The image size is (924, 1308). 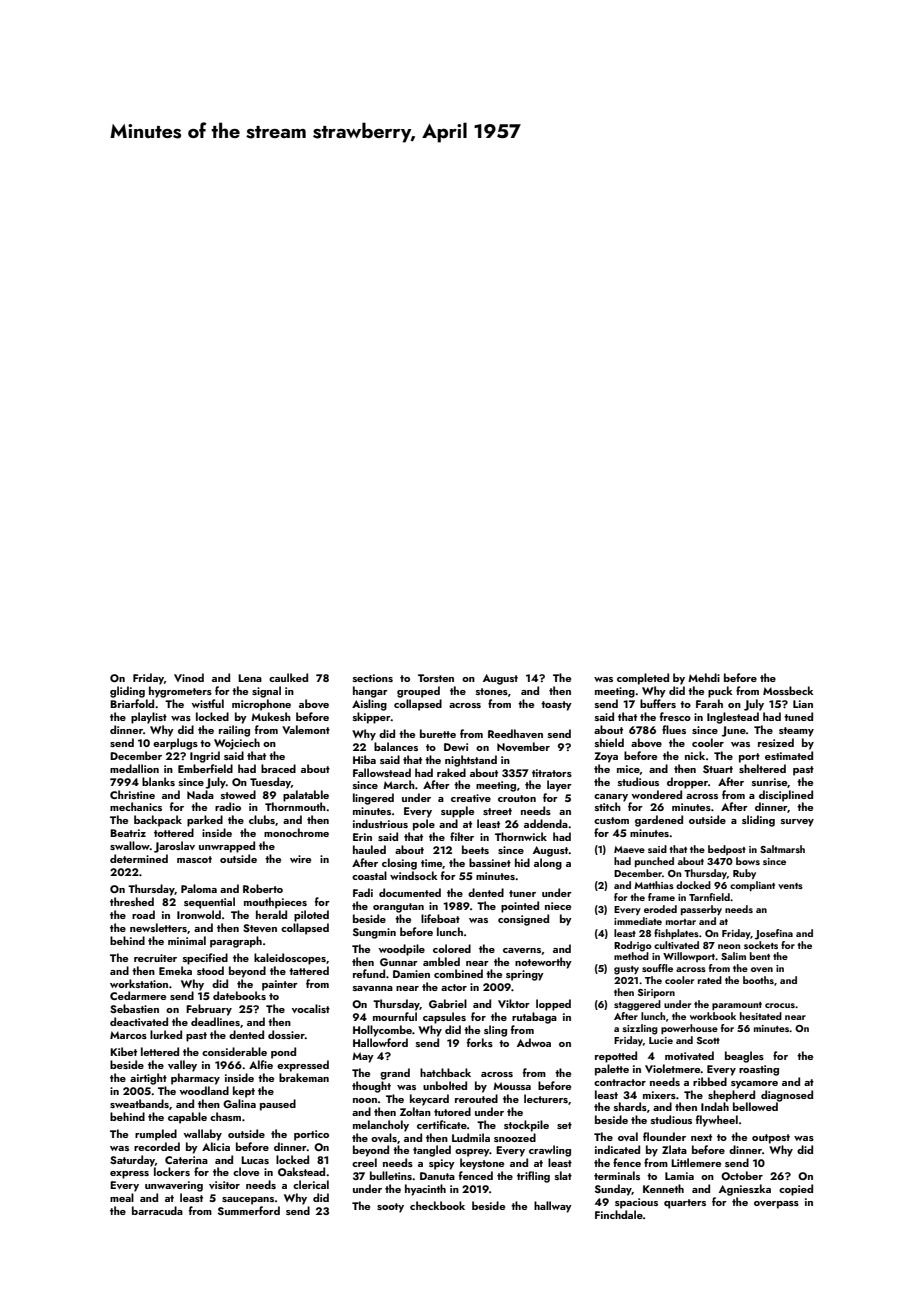 What do you see at coordinates (492, 691) in the screenshot?
I see `stones` at bounding box center [492, 691].
